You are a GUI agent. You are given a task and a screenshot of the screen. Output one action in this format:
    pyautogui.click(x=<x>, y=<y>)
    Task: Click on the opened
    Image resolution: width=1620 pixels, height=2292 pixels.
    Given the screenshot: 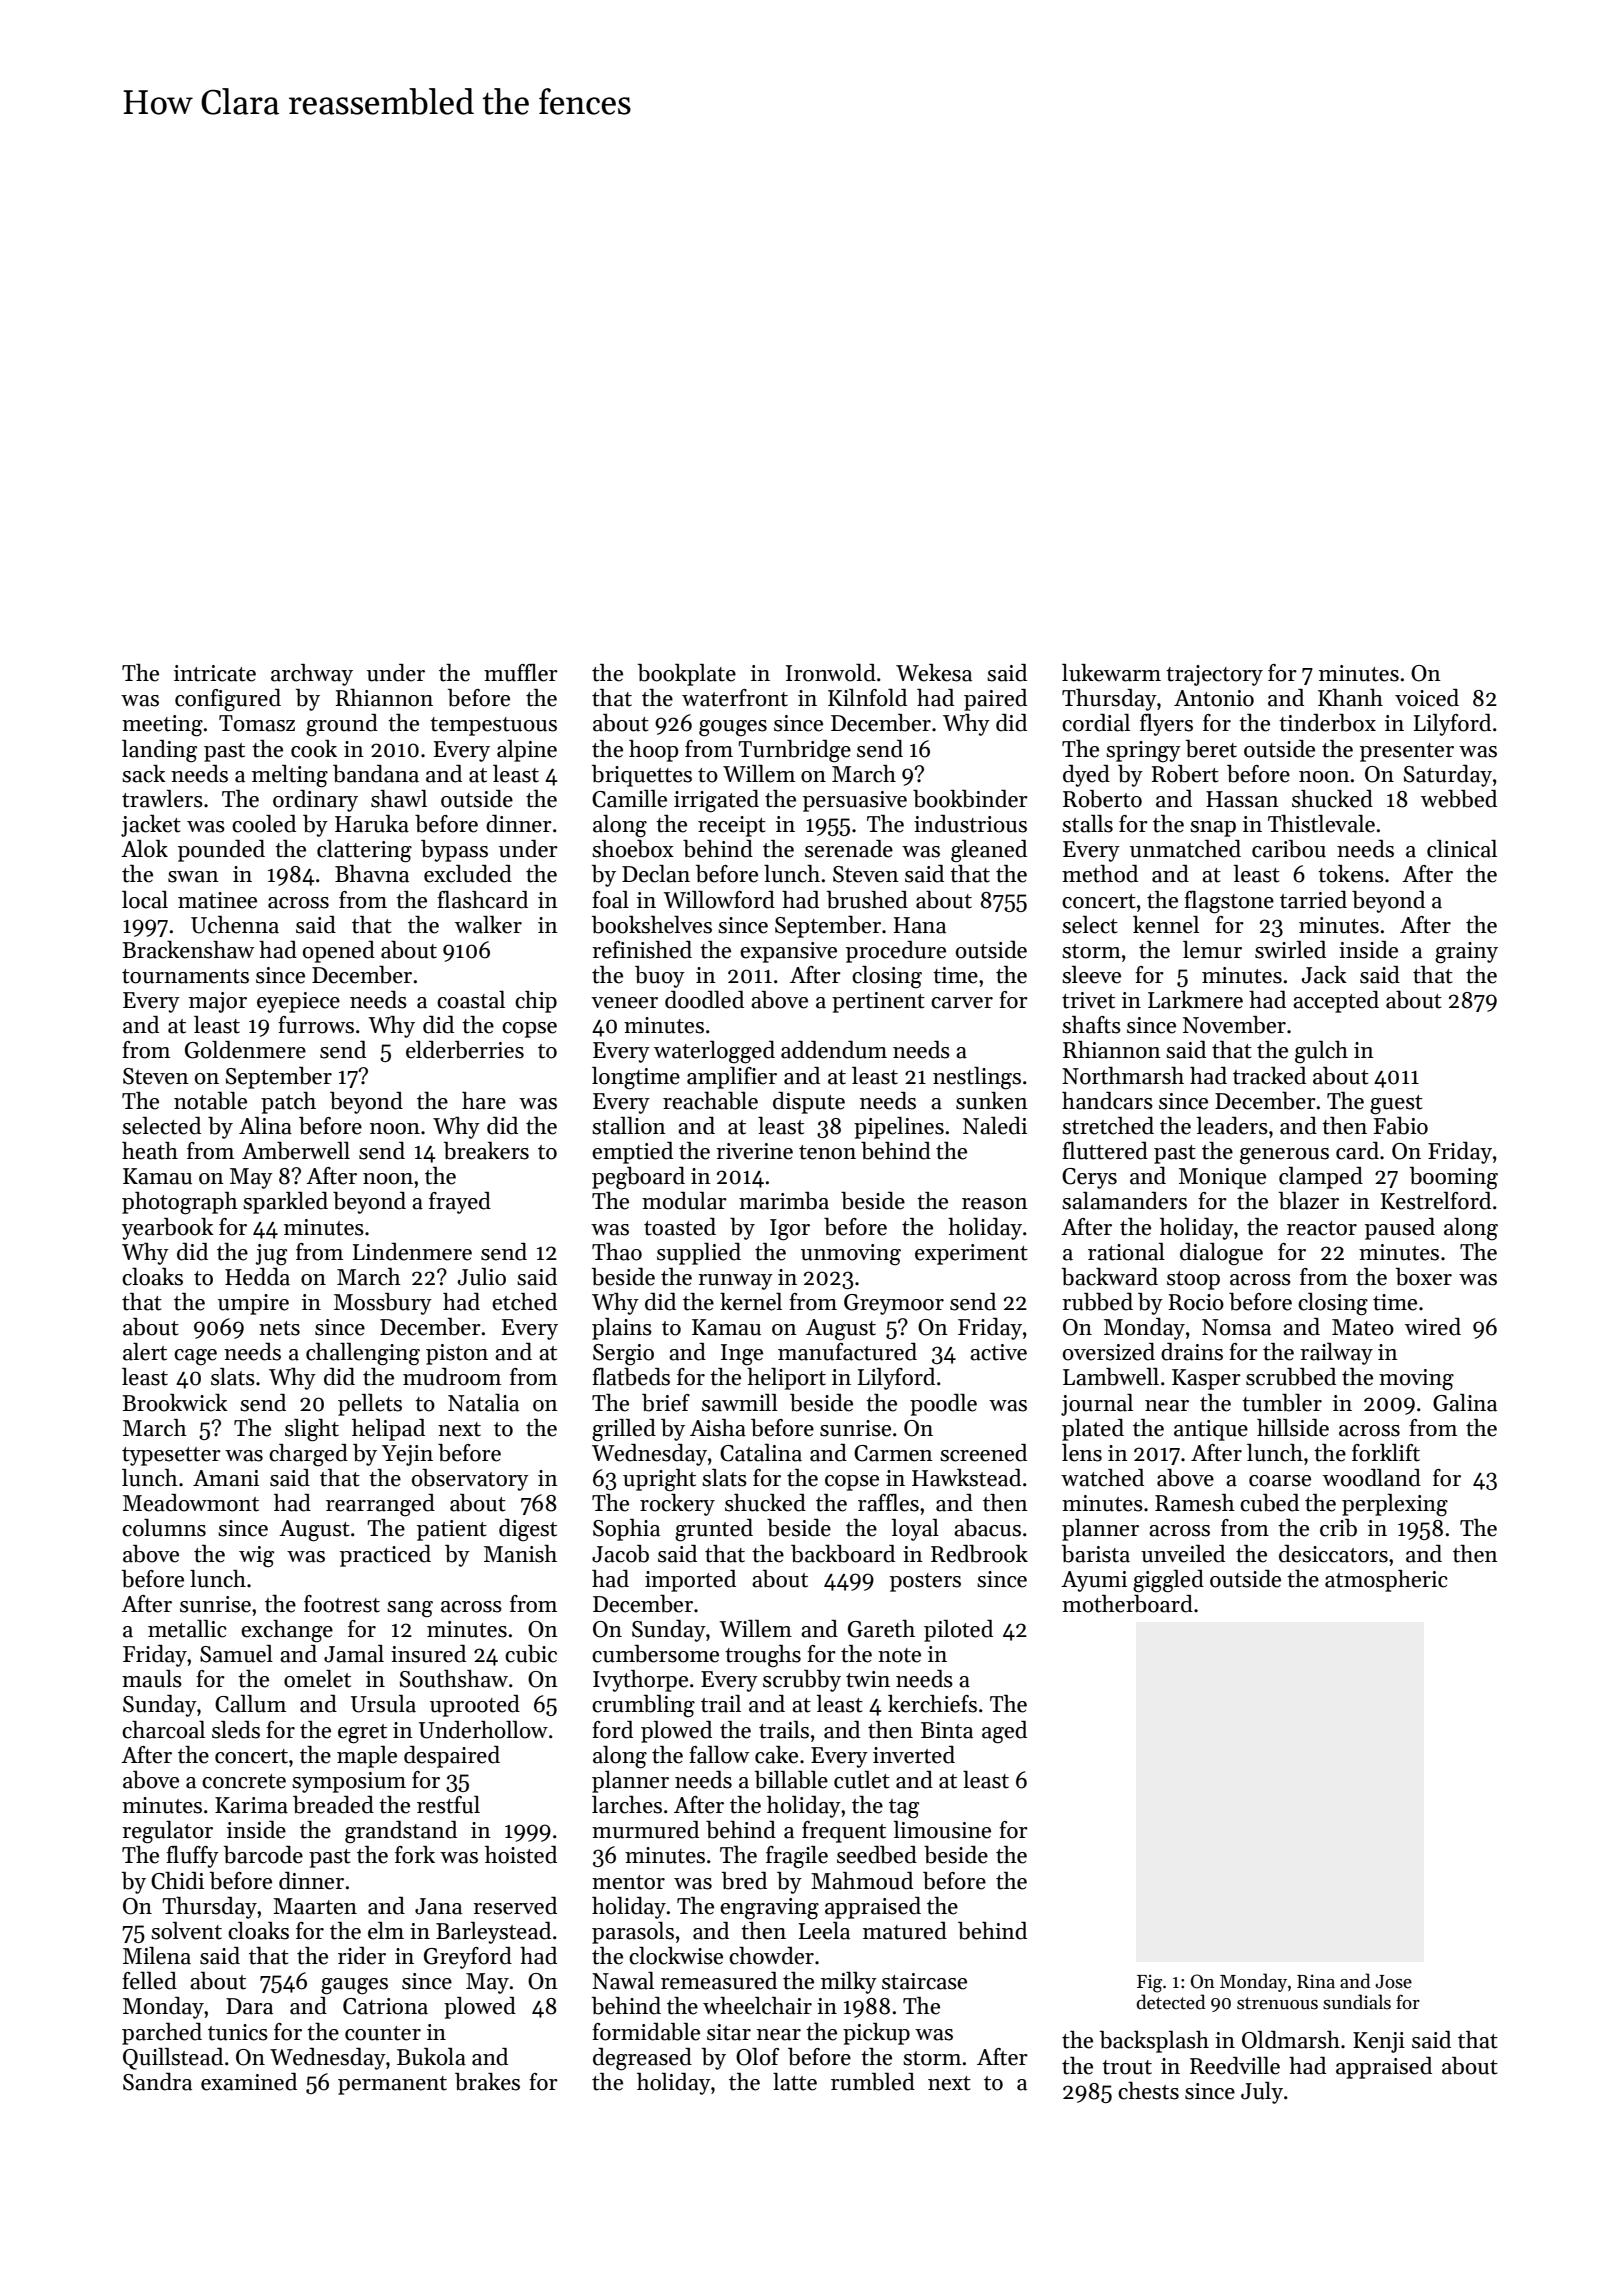 What is the action you would take?
    pyautogui.click(x=339, y=952)
